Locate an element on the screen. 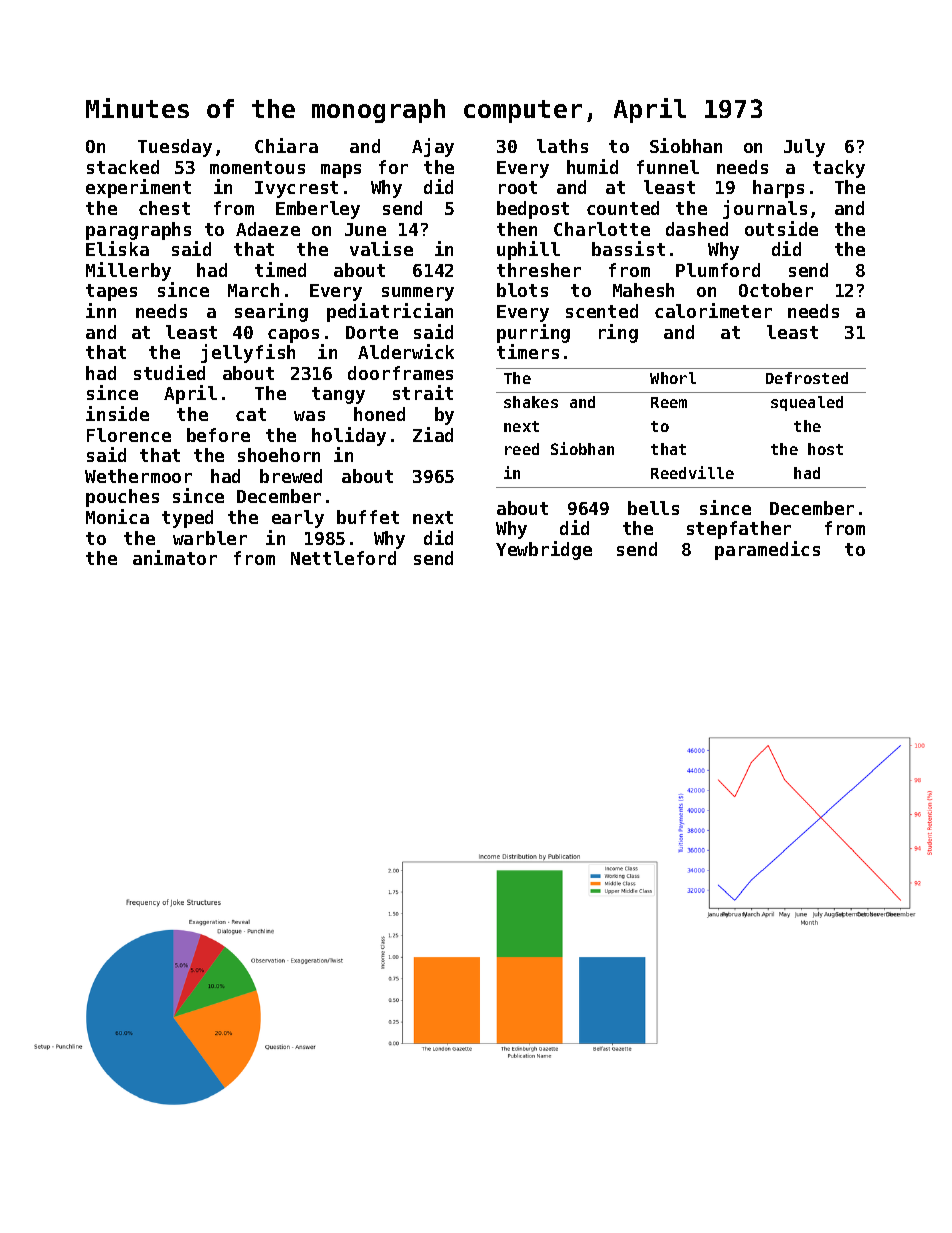  paramedics is located at coordinates (767, 550).
